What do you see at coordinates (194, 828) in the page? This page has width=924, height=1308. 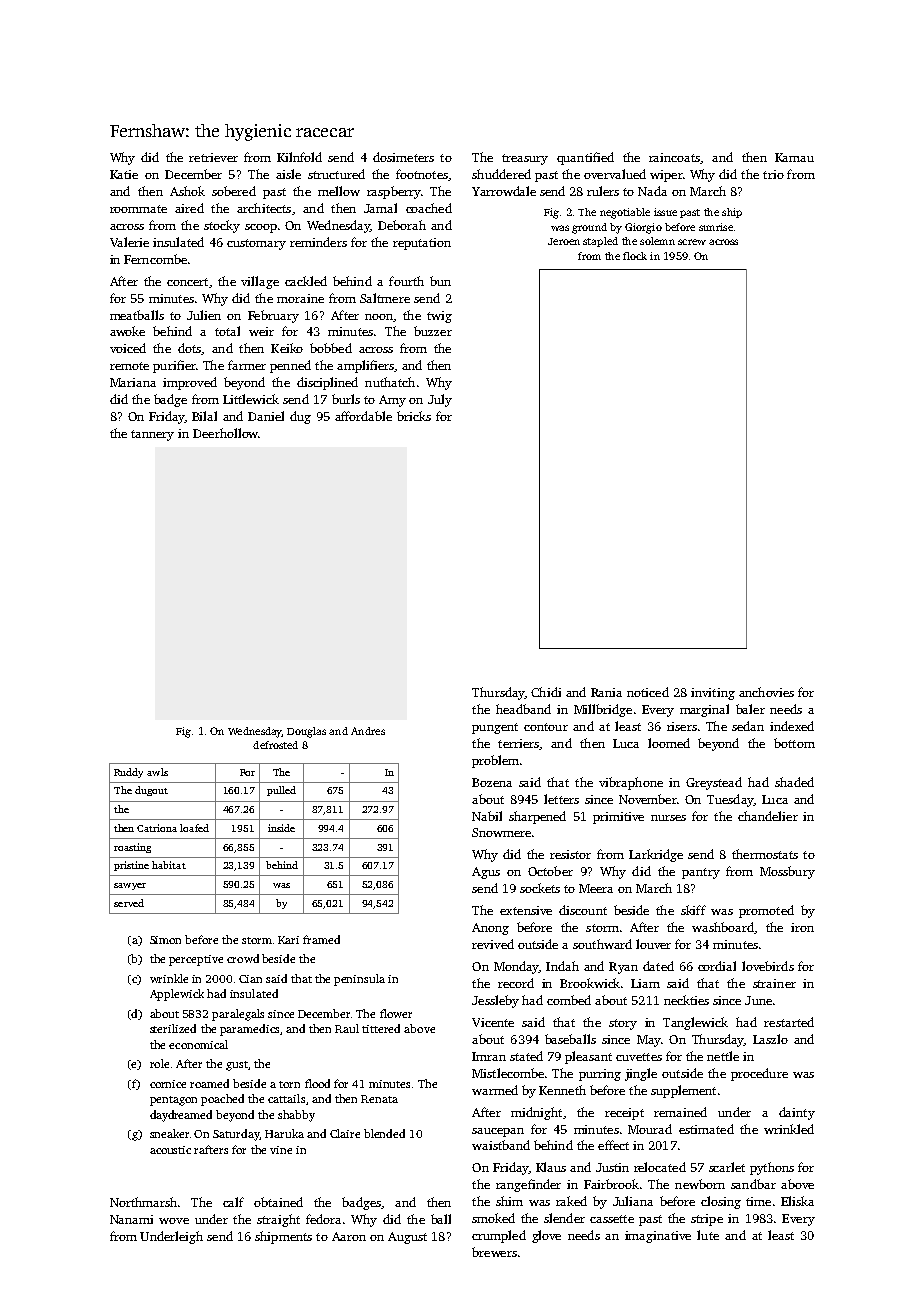 I see `loafed` at bounding box center [194, 828].
